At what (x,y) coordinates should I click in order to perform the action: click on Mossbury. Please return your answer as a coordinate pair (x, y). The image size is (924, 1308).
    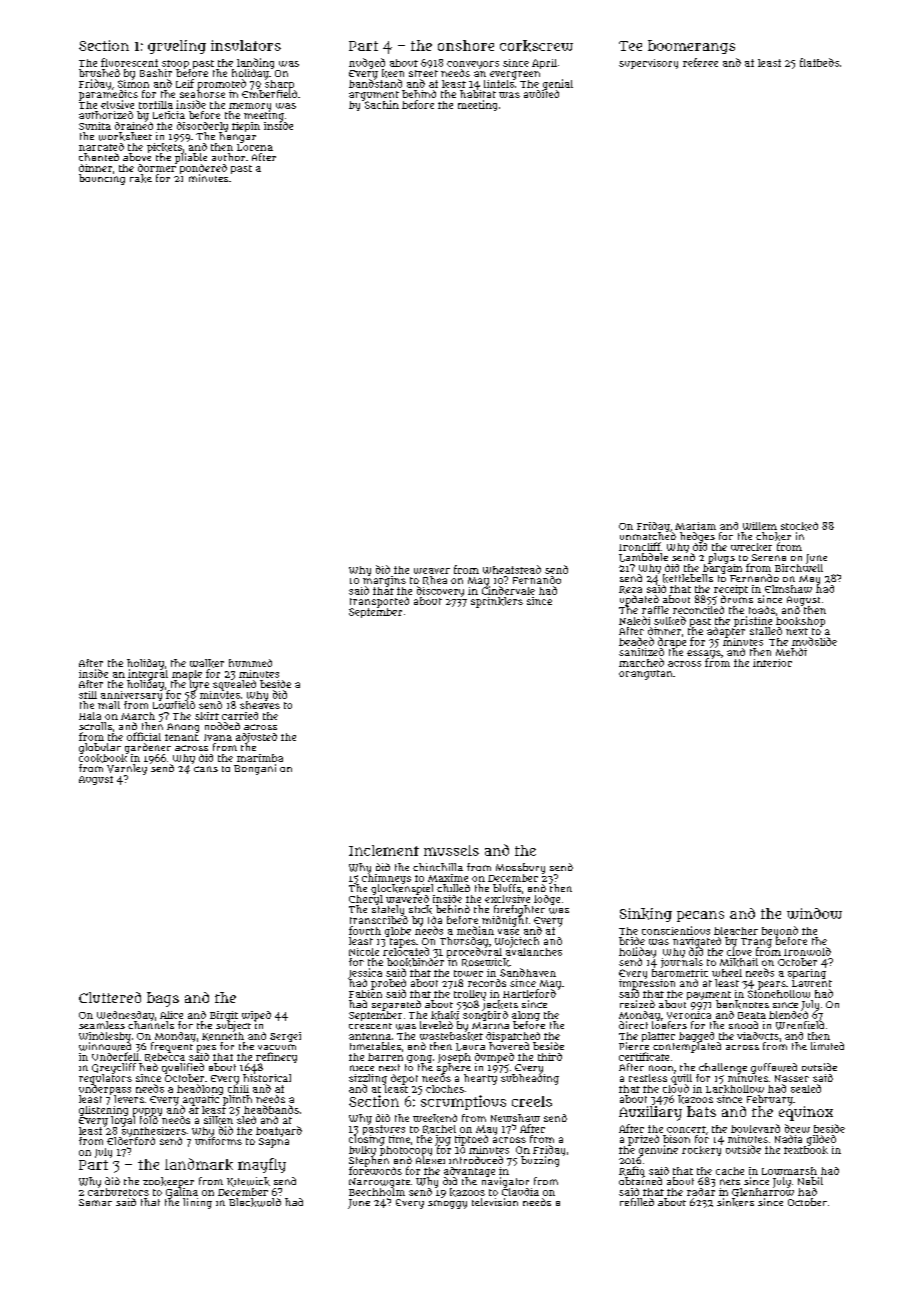
    Looking at the image, I should click on (520, 868).
